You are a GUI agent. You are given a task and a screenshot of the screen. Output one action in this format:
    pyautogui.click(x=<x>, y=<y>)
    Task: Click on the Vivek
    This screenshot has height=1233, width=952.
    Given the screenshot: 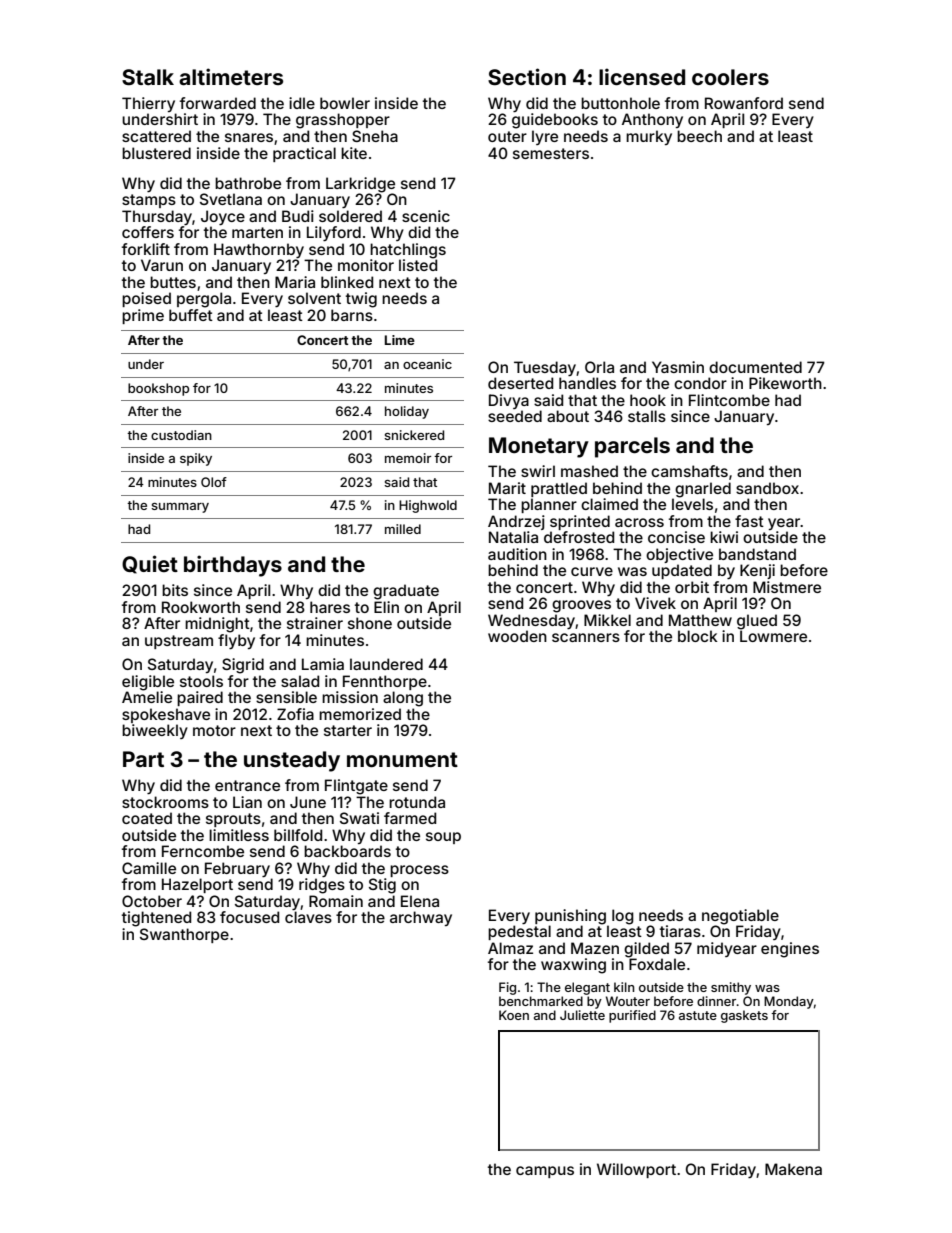 What is the action you would take?
    pyautogui.click(x=655, y=603)
